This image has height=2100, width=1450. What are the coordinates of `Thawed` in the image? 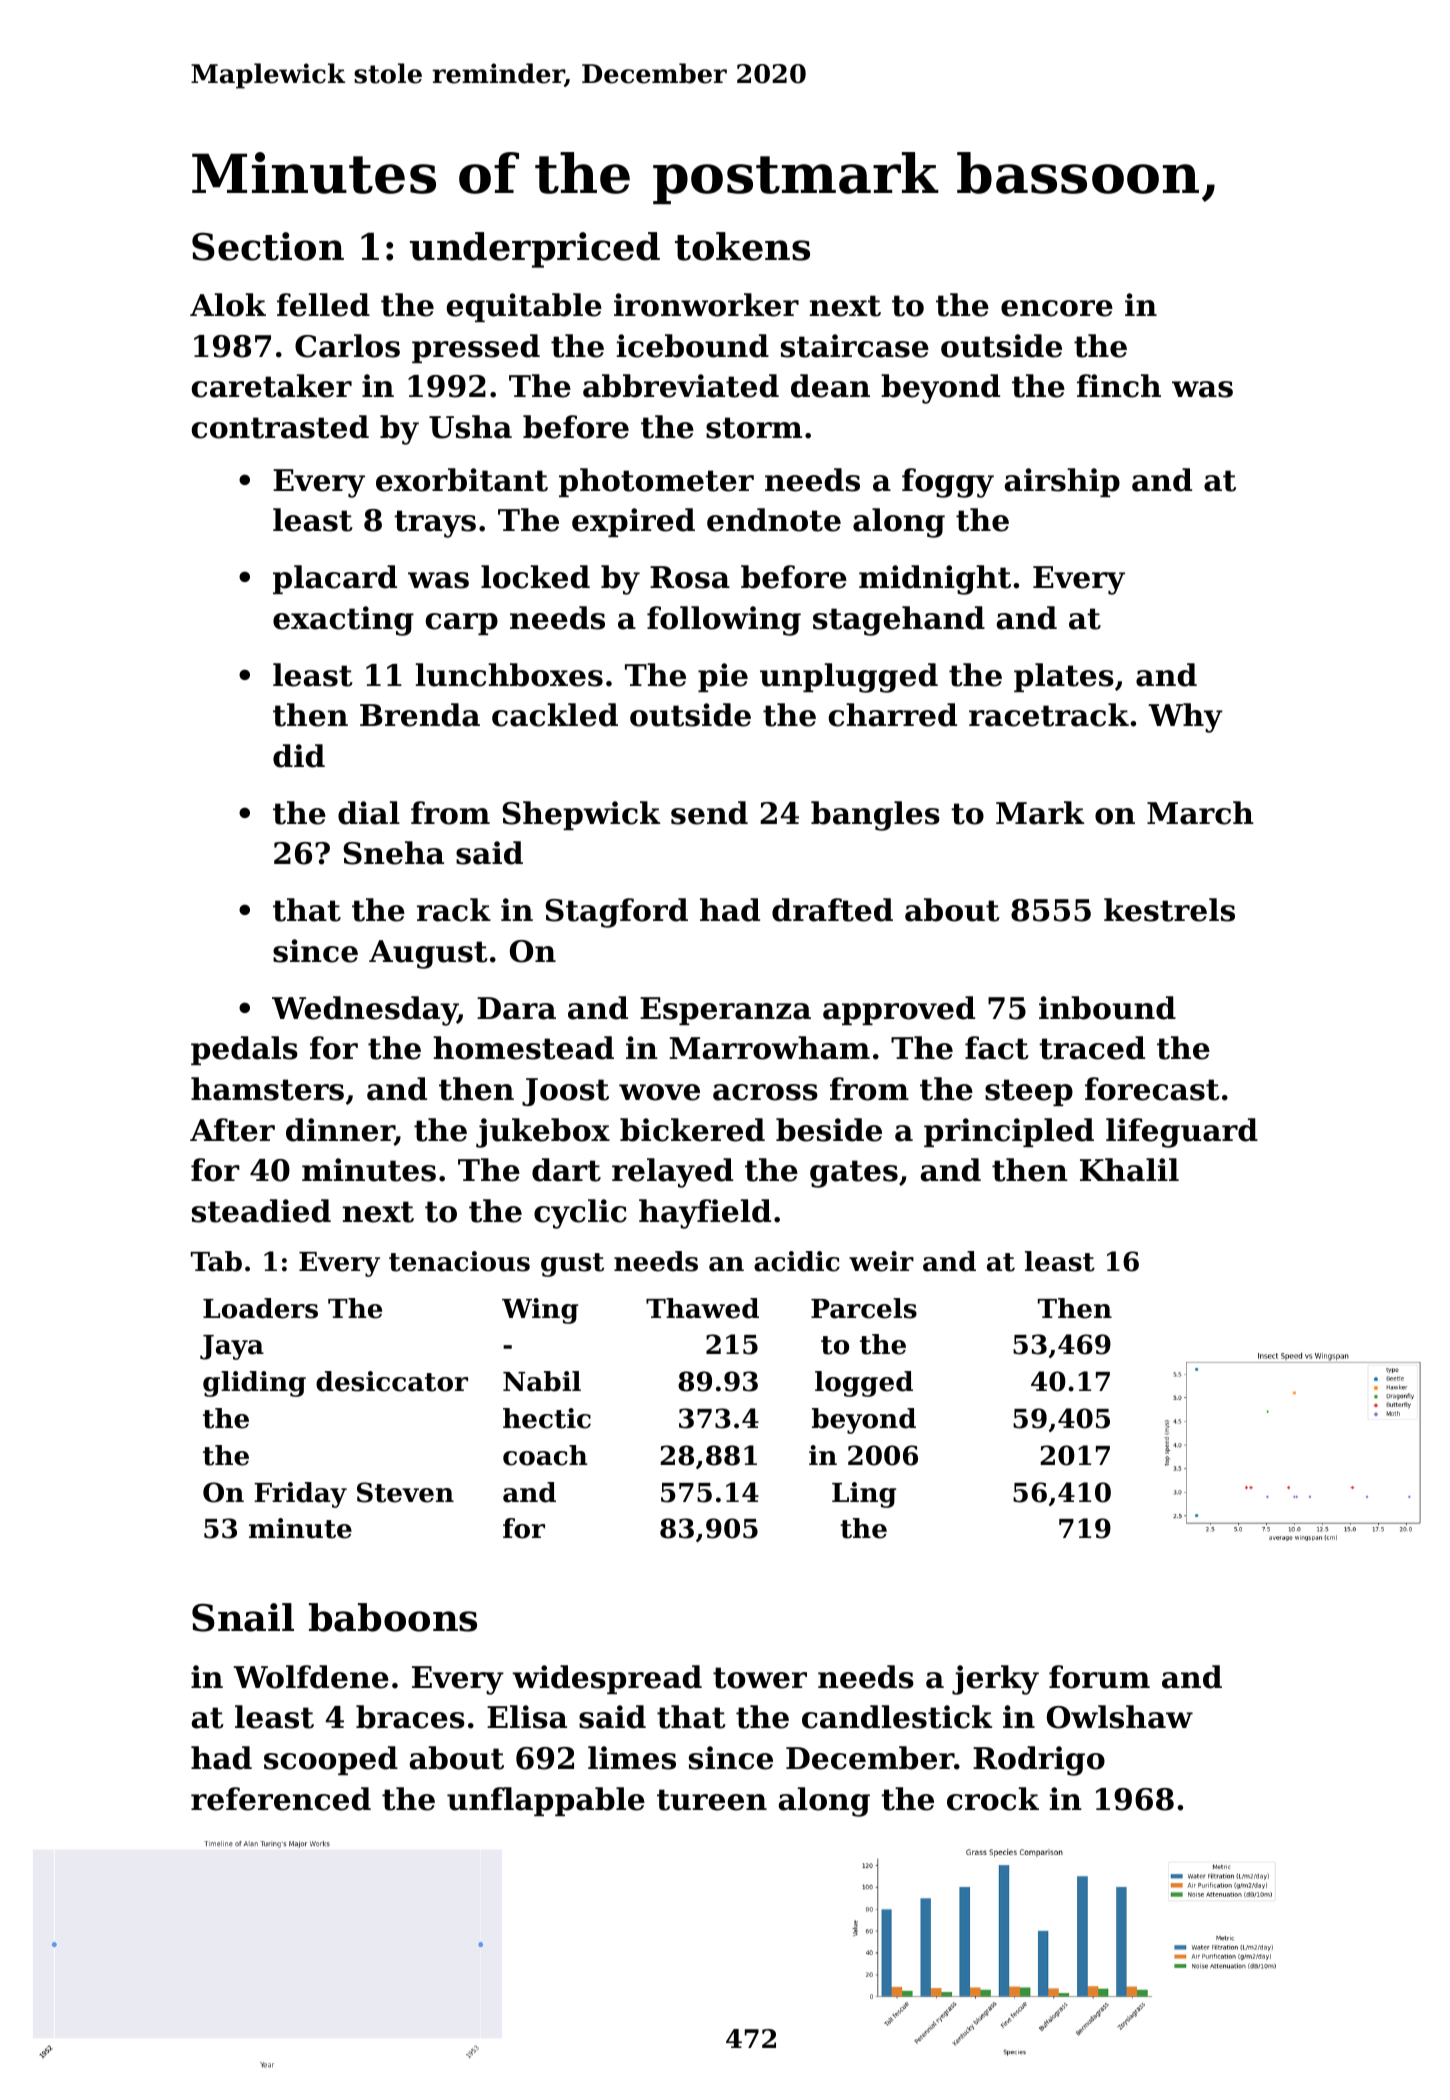 It's located at (702, 1308).
